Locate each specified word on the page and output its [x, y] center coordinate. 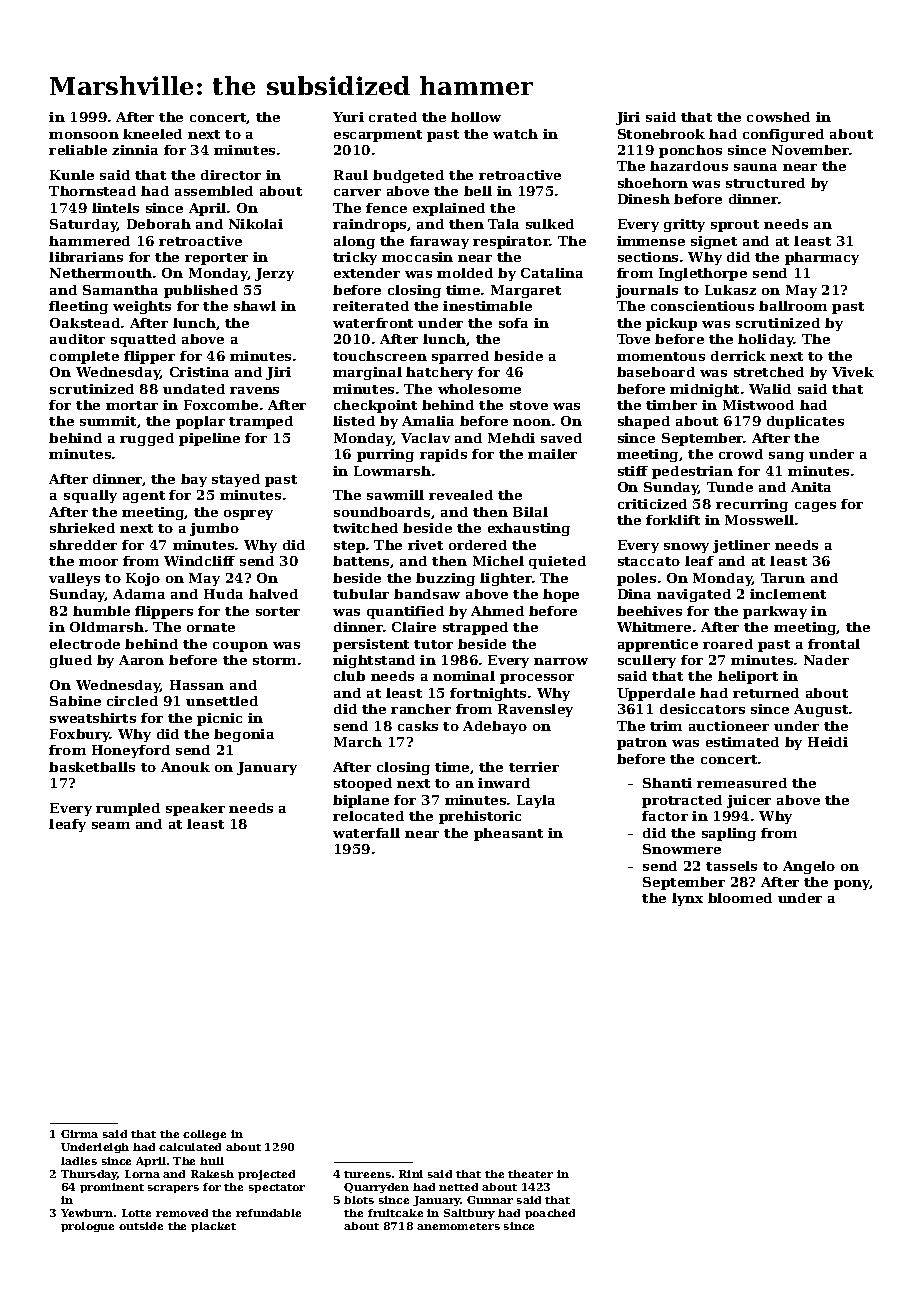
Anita [811, 487]
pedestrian [692, 472]
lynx [687, 899]
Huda [223, 594]
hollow [476, 117]
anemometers [458, 1226]
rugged [147, 439]
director [231, 175]
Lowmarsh [392, 471]
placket [213, 1227]
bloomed [740, 898]
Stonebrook [661, 134]
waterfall [366, 833]
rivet [425, 545]
